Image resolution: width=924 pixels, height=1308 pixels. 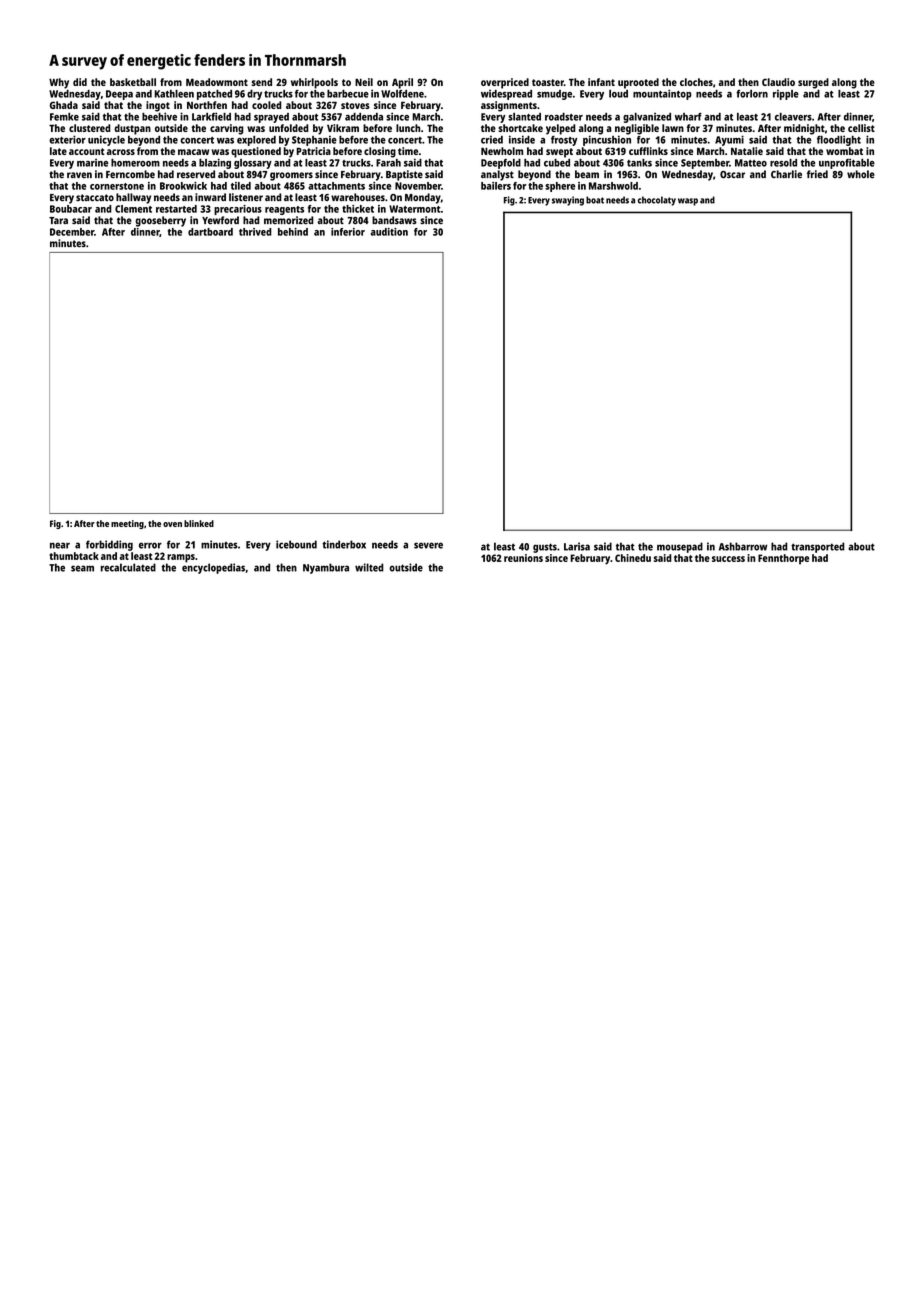 What do you see at coordinates (408, 151) in the image?
I see `time` at bounding box center [408, 151].
